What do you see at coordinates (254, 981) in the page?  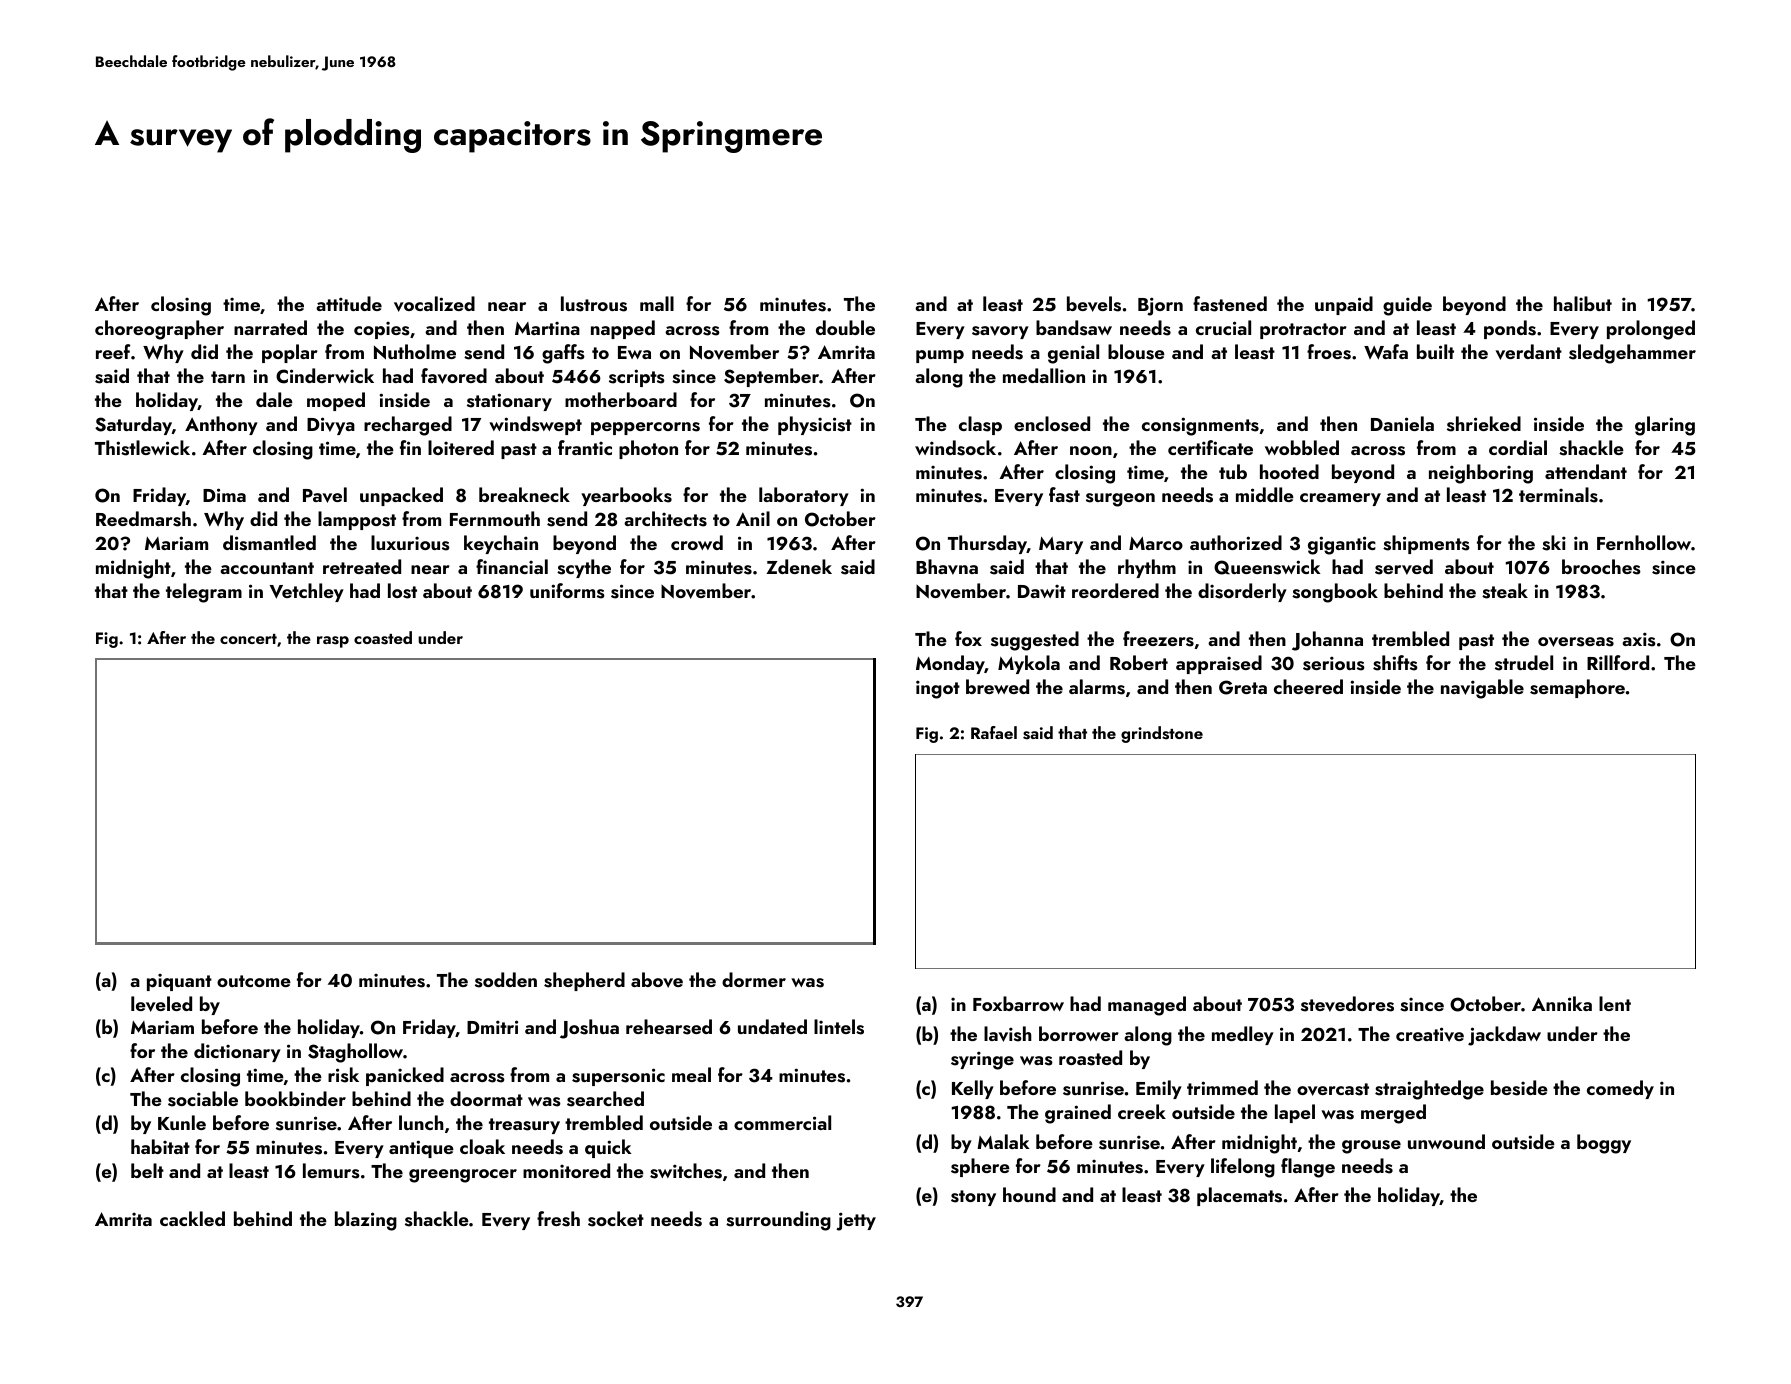 I see `outcome` at bounding box center [254, 981].
